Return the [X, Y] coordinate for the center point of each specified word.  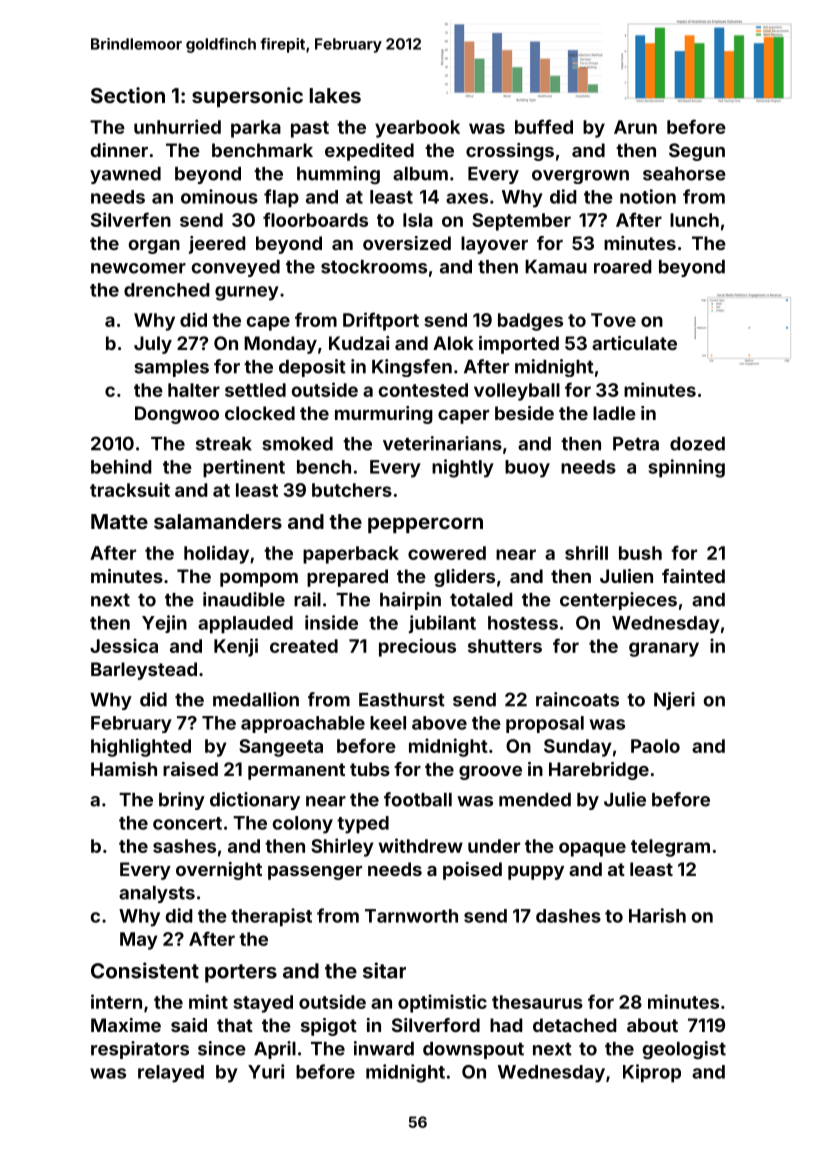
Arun [635, 127]
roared [623, 267]
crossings [510, 152]
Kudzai [359, 343]
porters [241, 973]
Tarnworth [411, 916]
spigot [329, 1027]
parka [256, 129]
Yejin [164, 624]
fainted [693, 576]
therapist [271, 917]
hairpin [410, 601]
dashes [568, 916]
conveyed [235, 268]
